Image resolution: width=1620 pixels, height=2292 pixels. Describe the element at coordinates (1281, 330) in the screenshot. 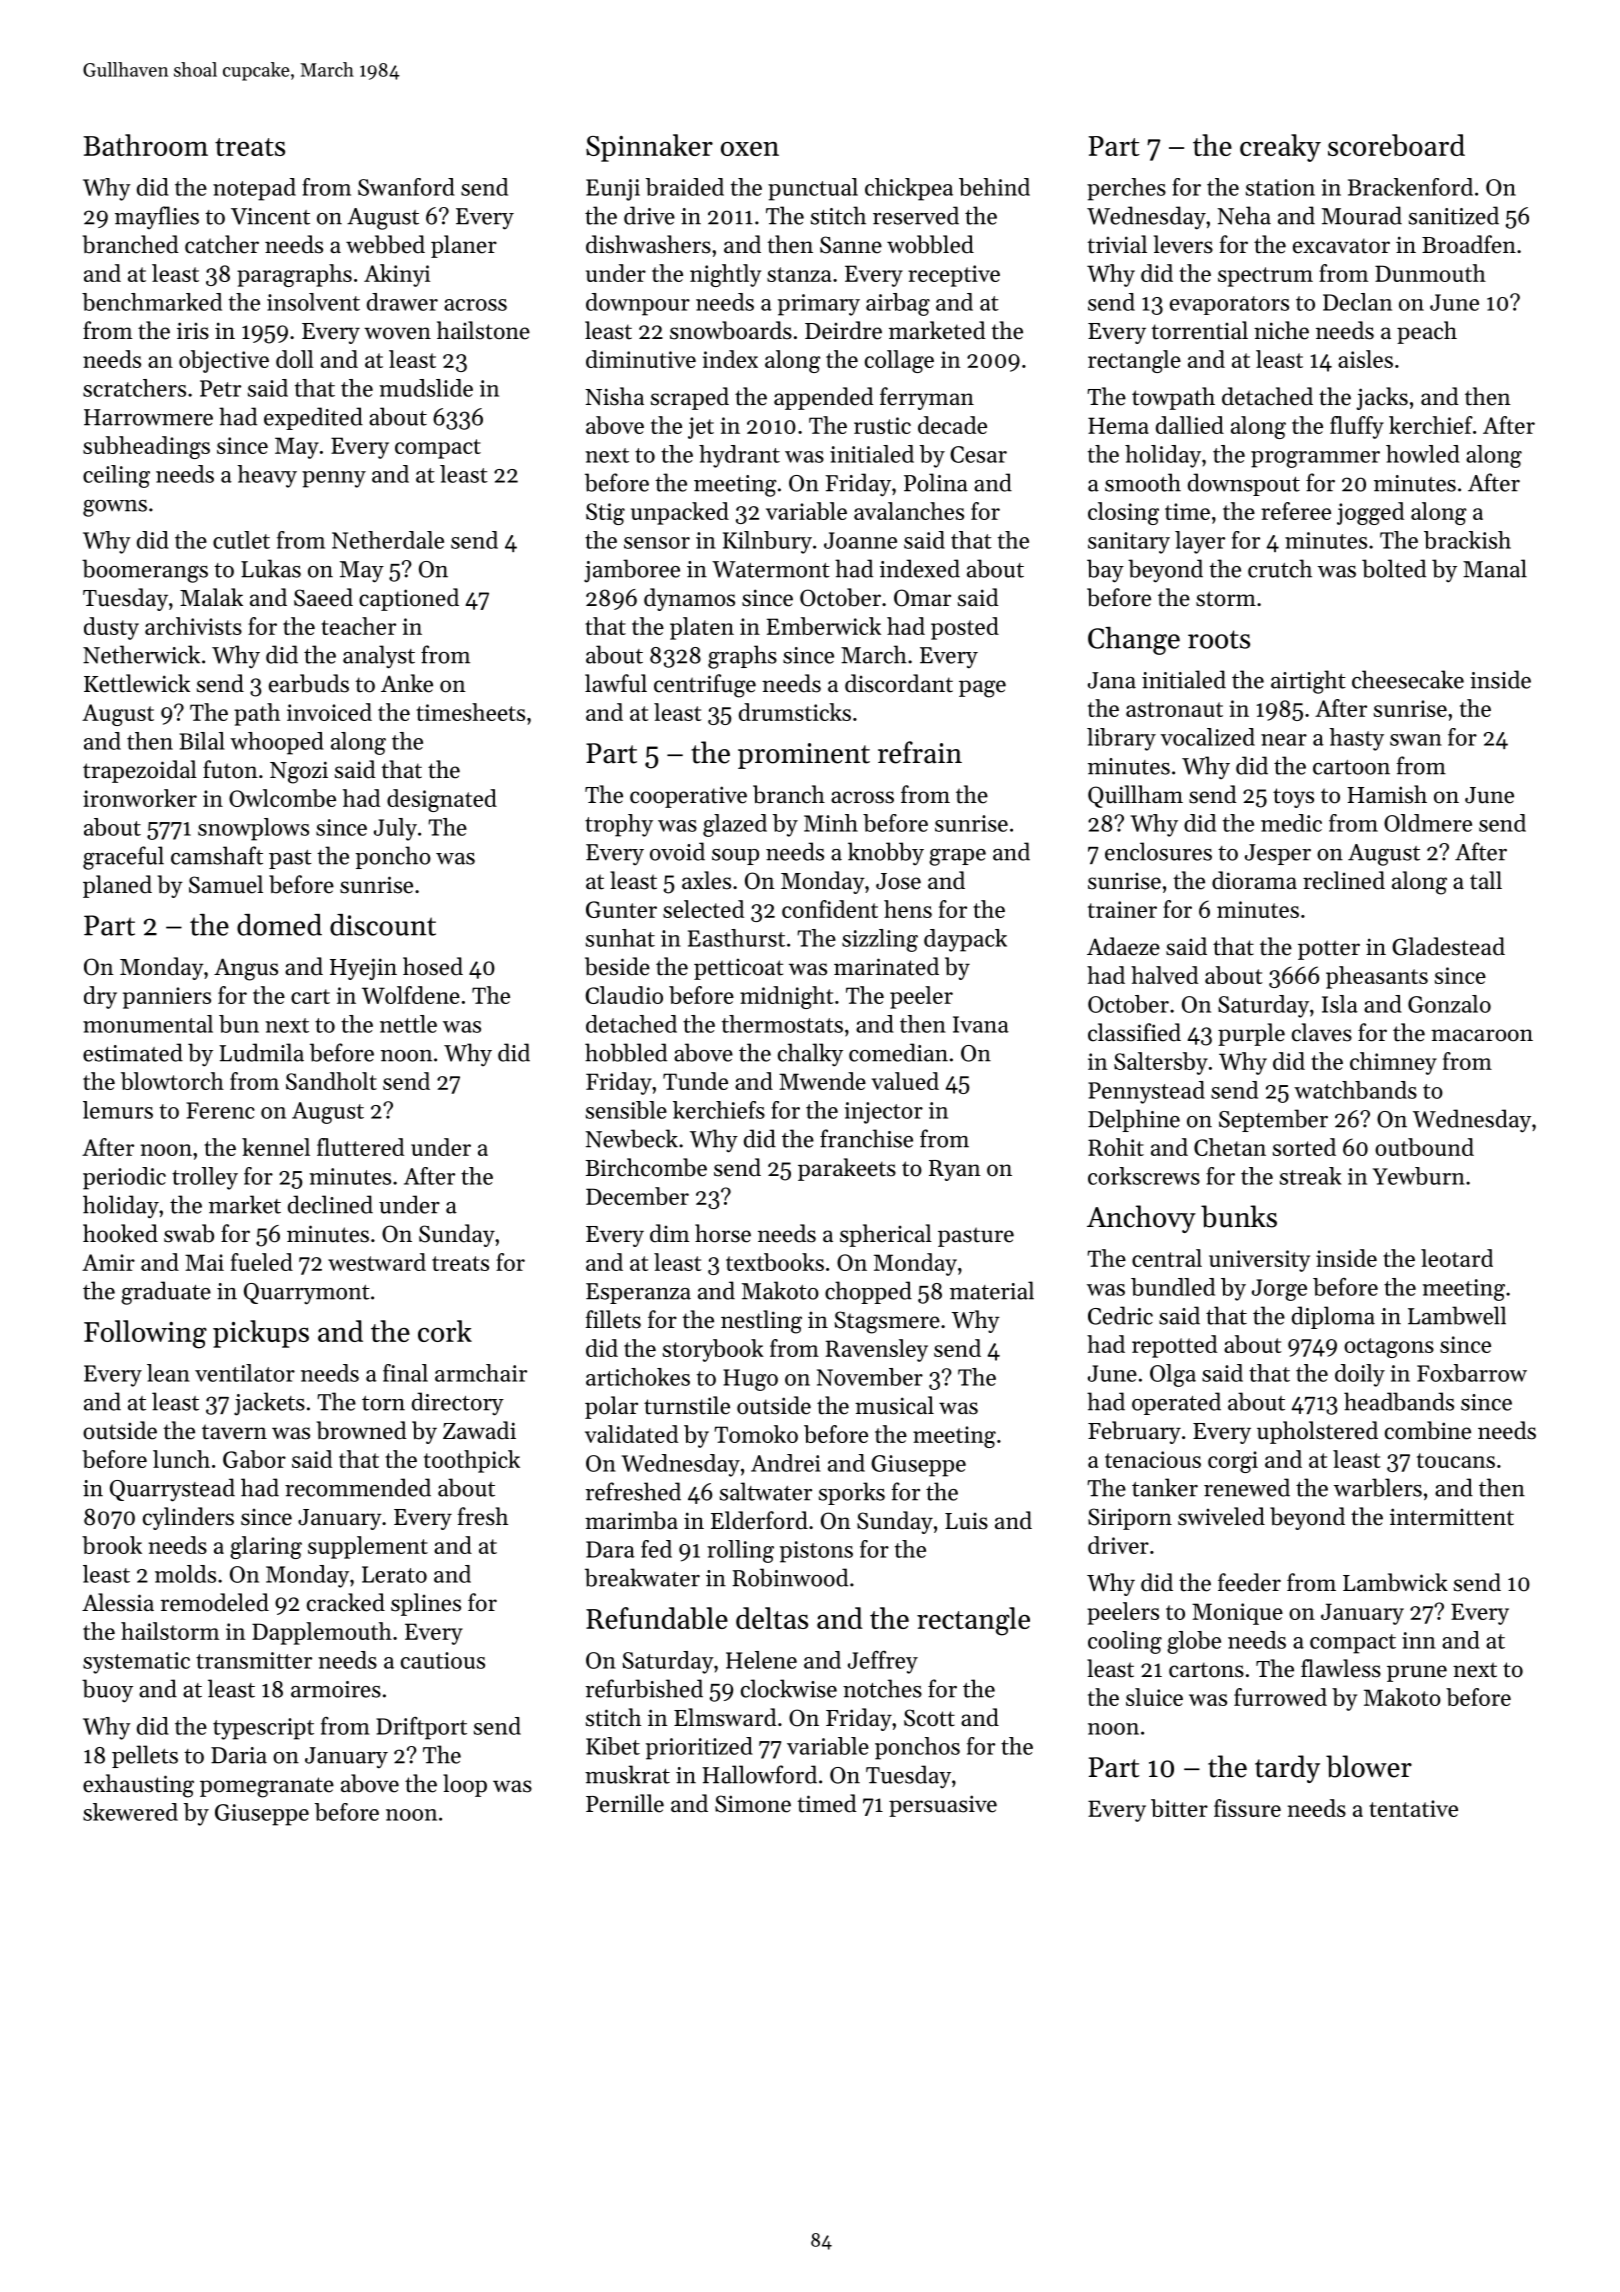

I see `niche` at that location.
